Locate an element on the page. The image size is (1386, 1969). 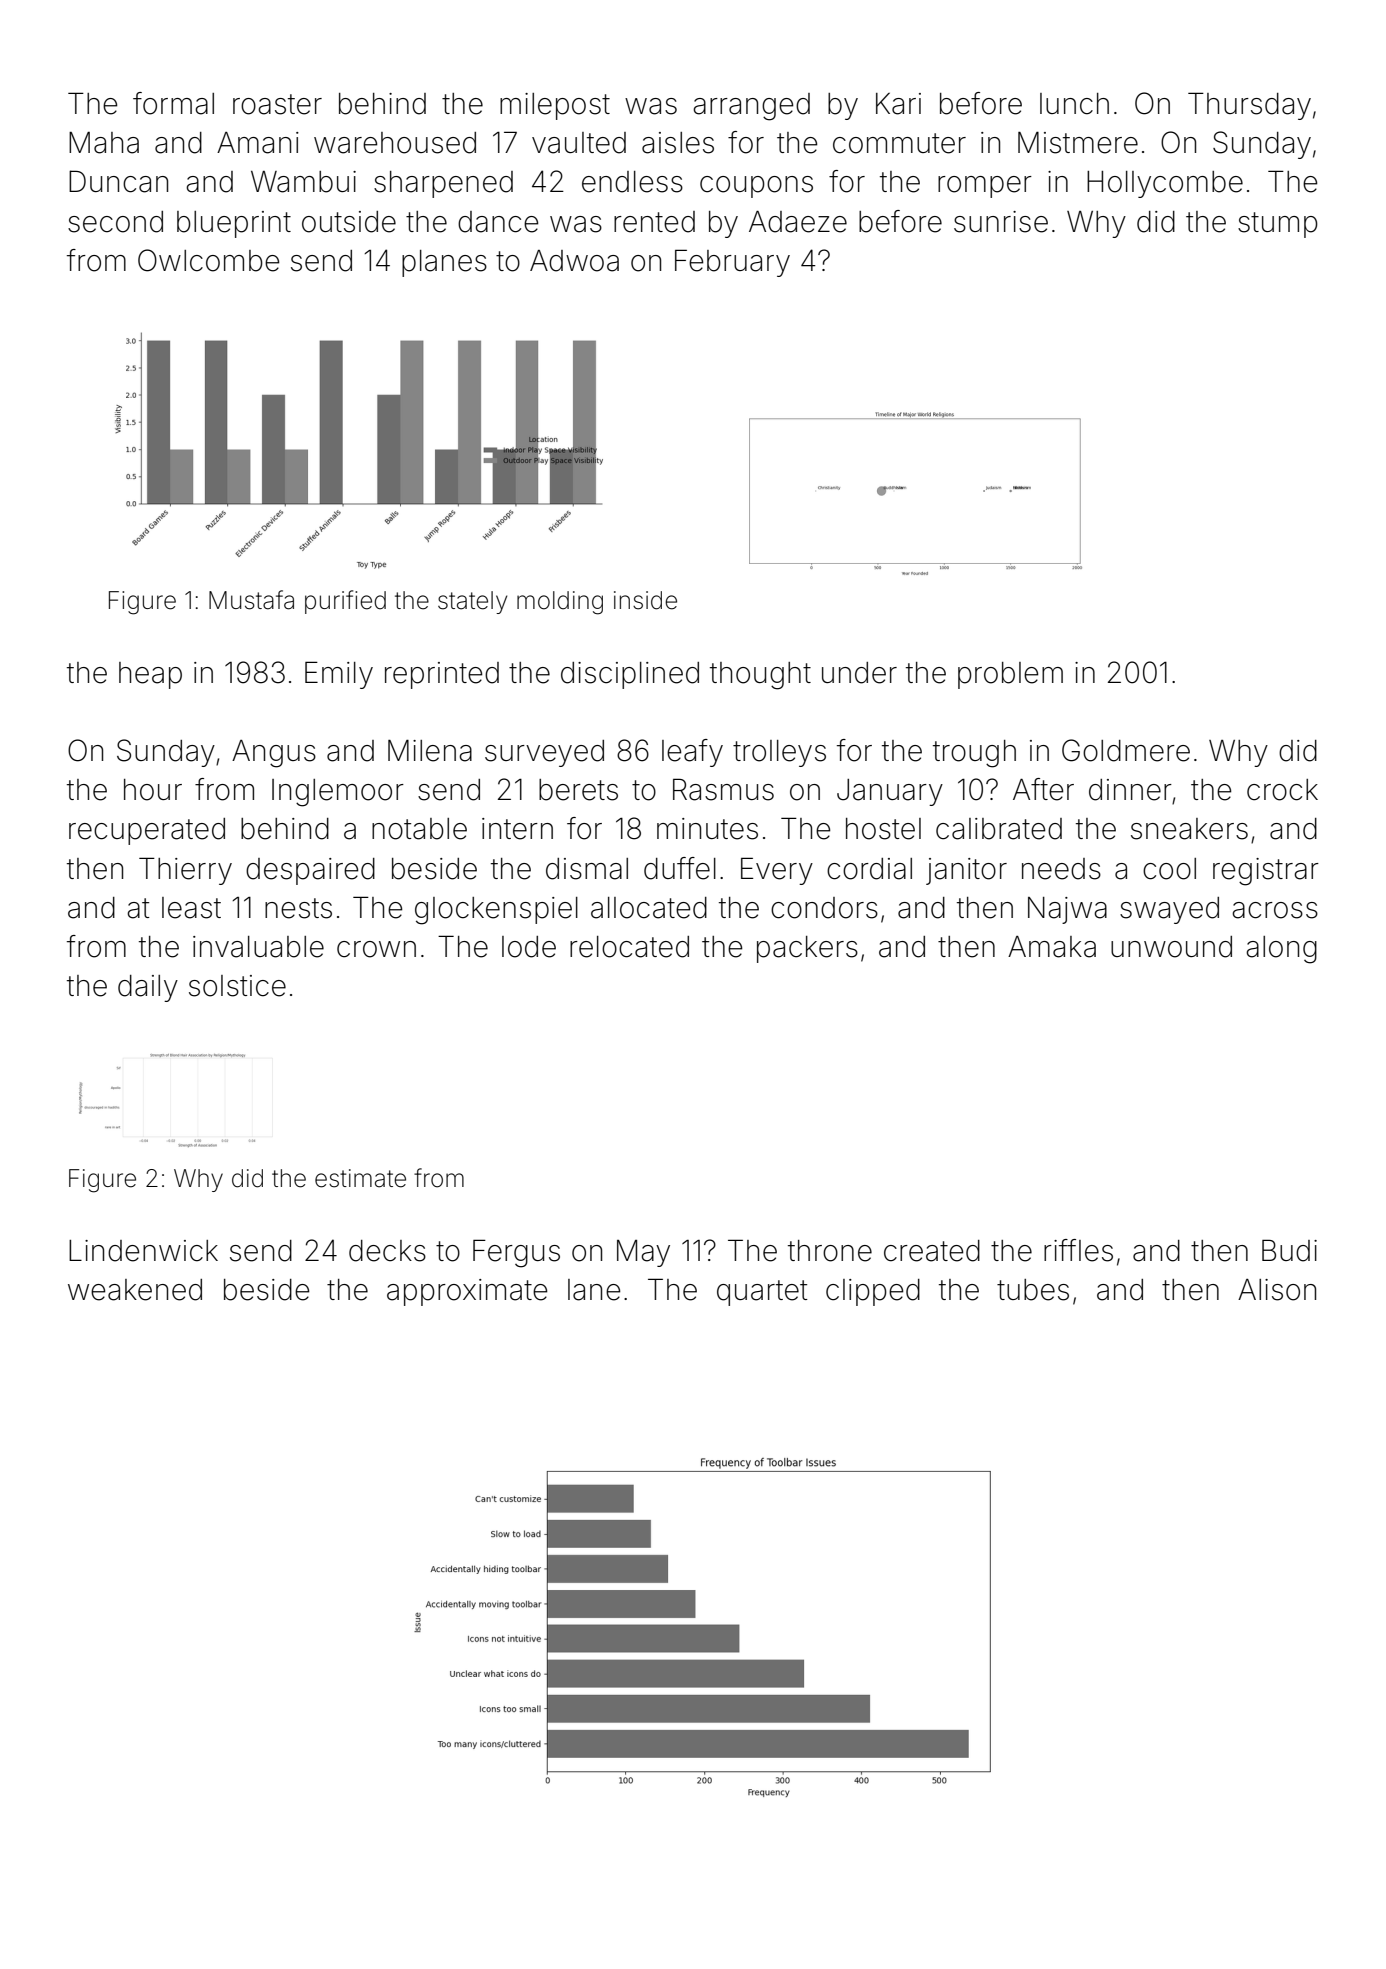
packers is located at coordinates (807, 949).
